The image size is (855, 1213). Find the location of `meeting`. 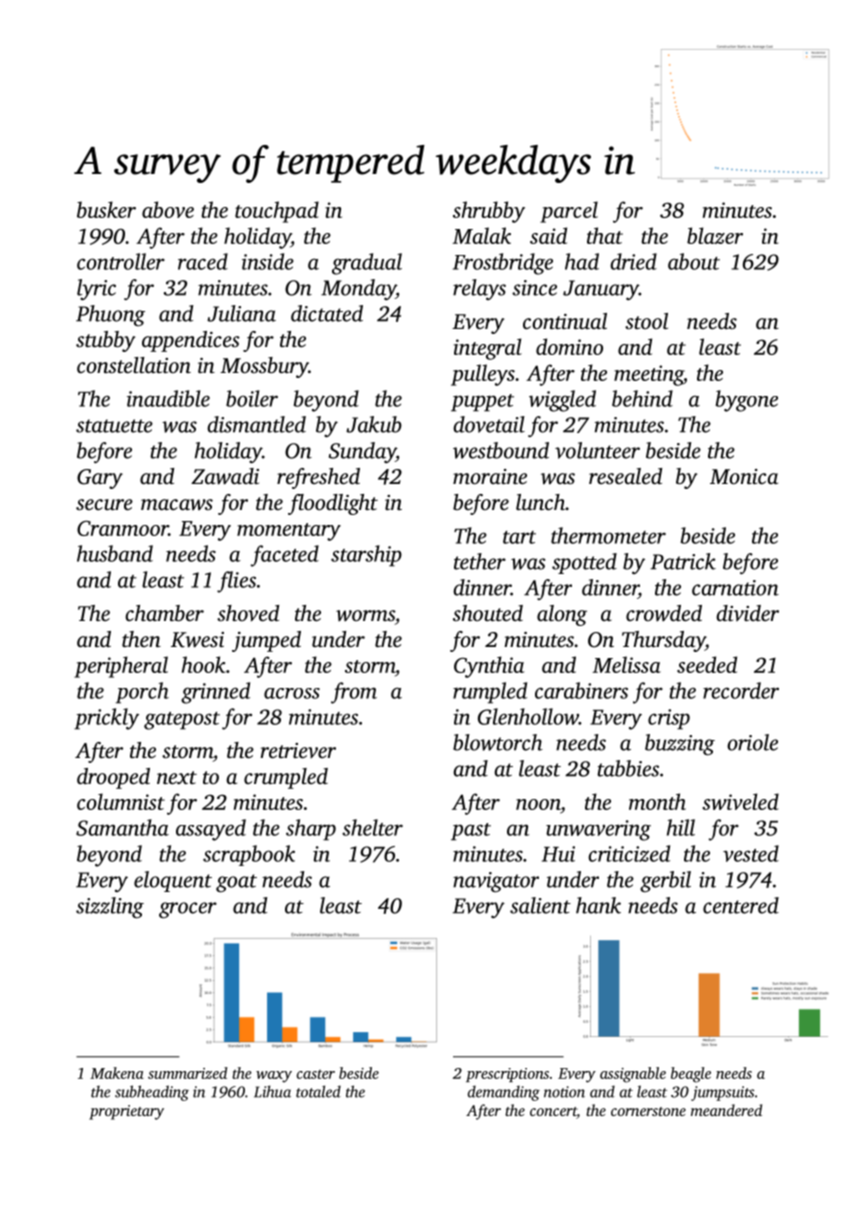

meeting is located at coordinates (648, 375).
